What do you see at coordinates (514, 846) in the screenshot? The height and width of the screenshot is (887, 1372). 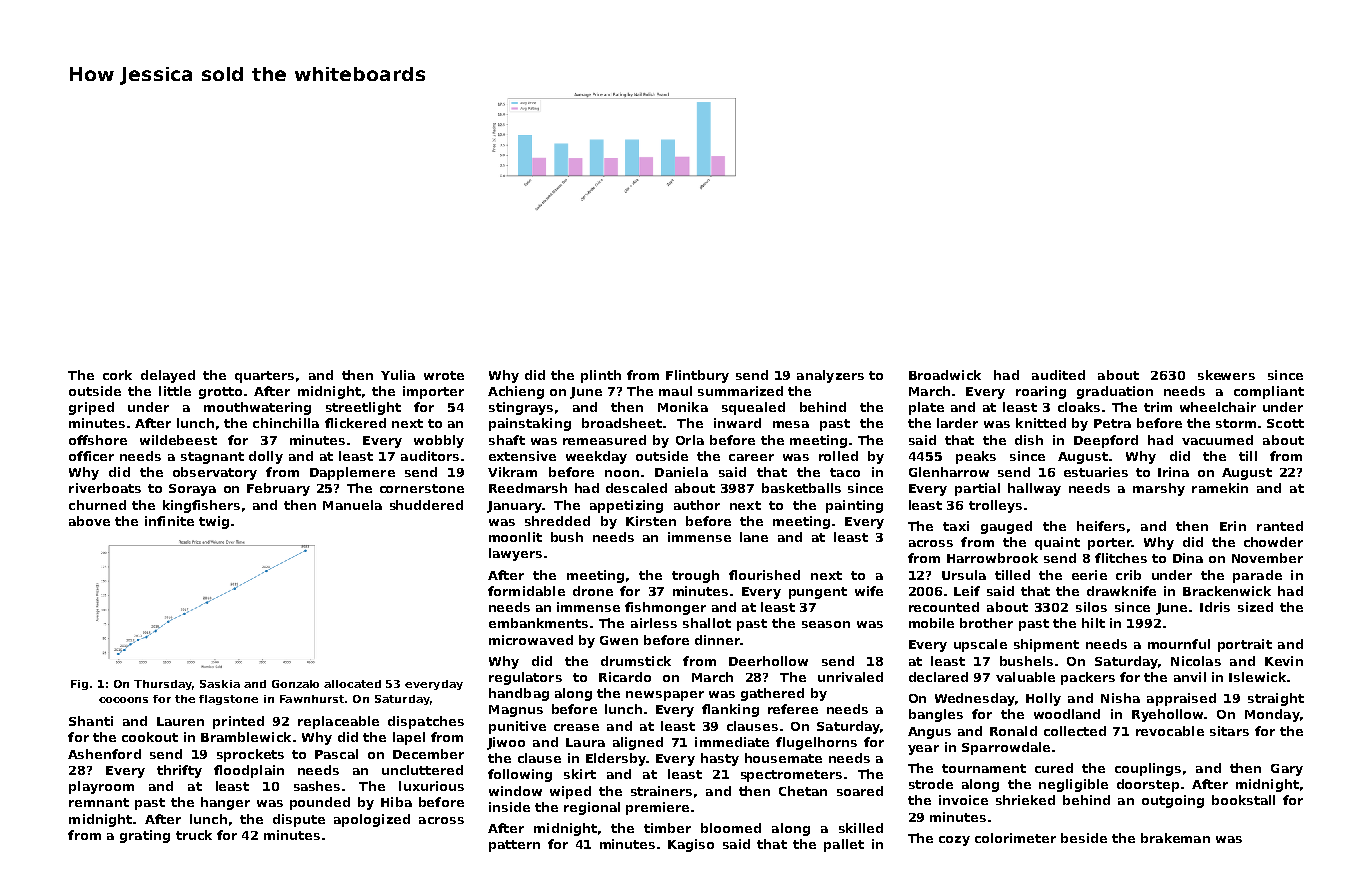 I see `pattern` at bounding box center [514, 846].
